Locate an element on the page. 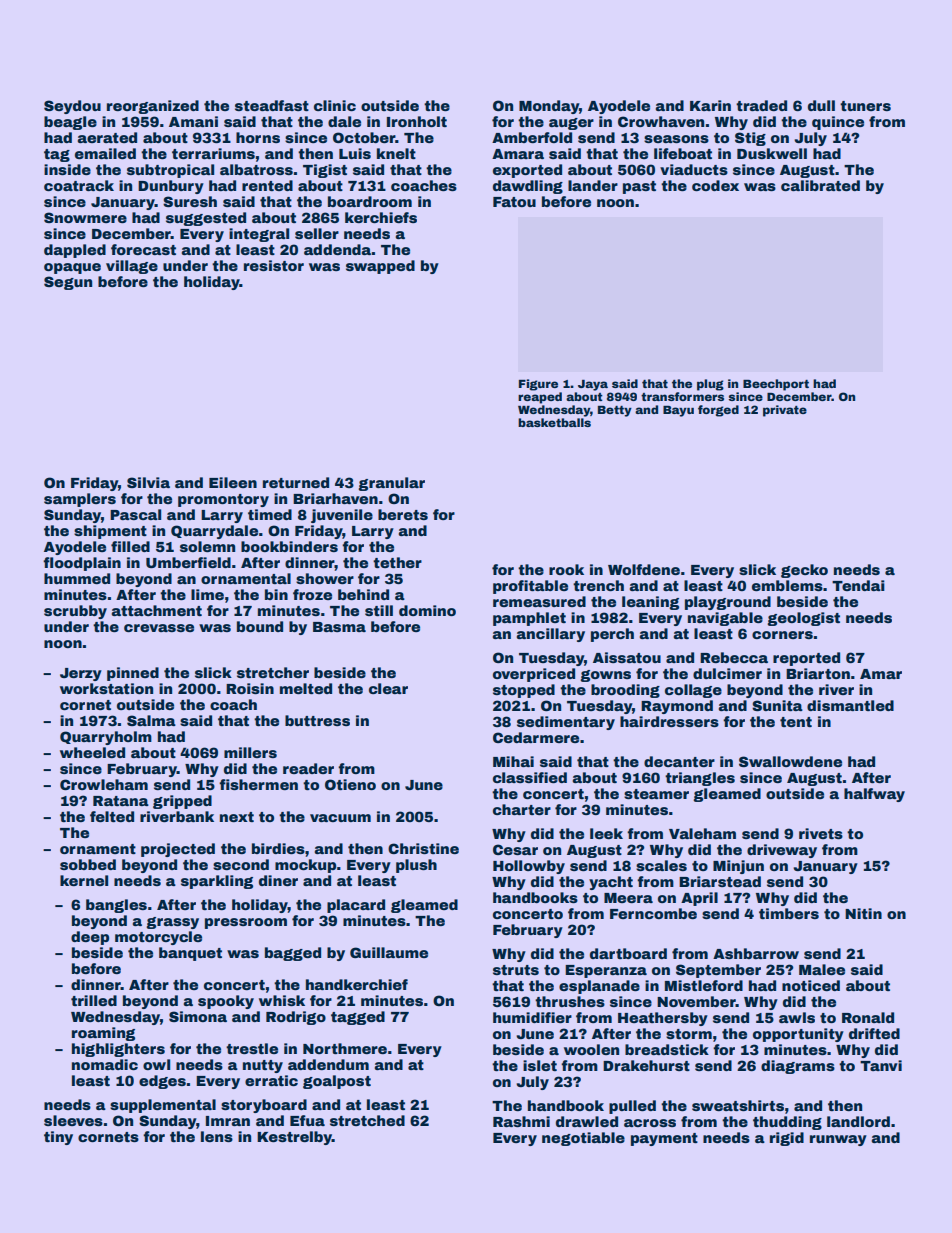 The width and height of the document is (952, 1233). tiny is located at coordinates (58, 1138).
